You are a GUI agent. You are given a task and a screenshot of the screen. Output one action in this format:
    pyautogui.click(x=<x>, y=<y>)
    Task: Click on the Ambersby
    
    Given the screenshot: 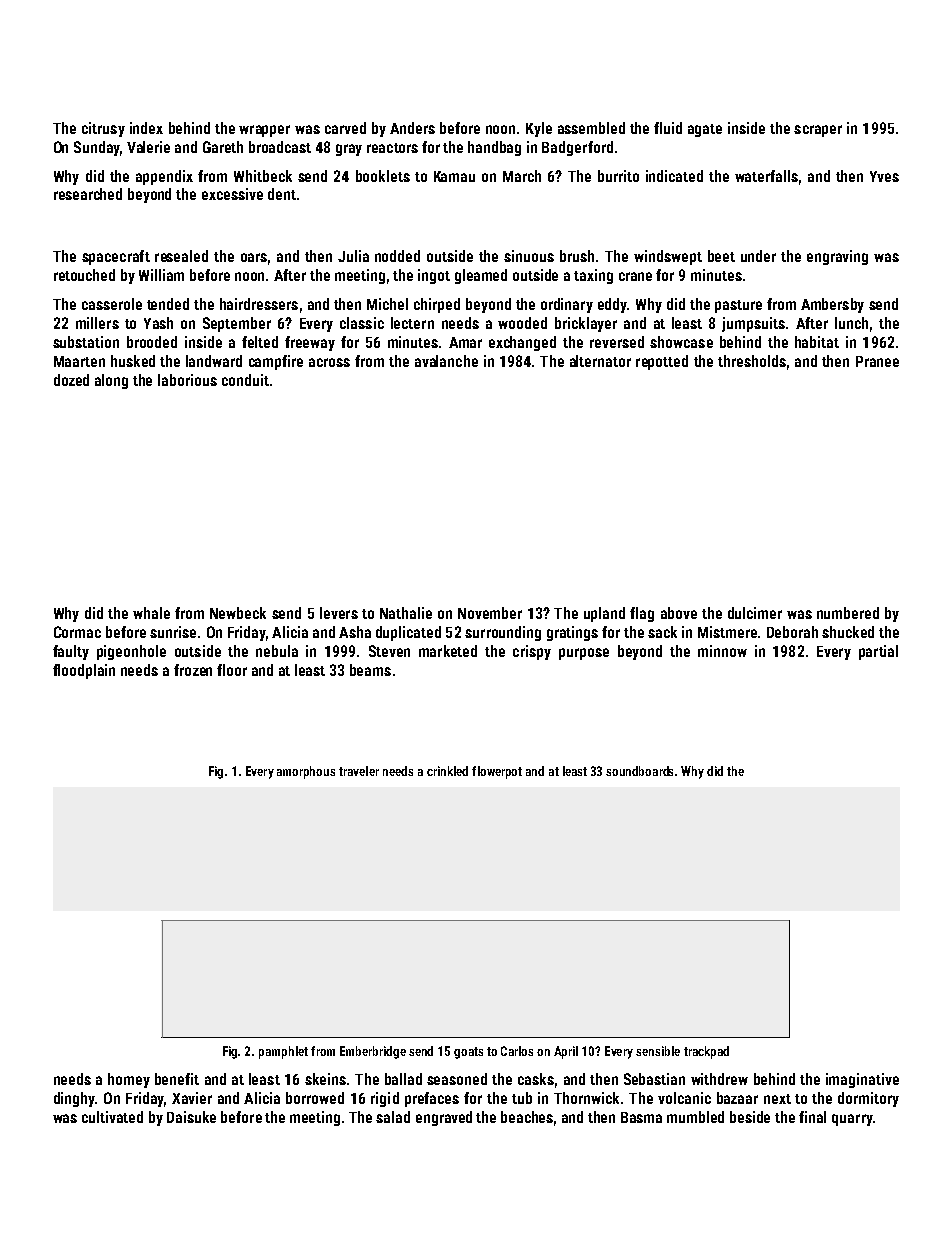 What is the action you would take?
    pyautogui.click(x=832, y=305)
